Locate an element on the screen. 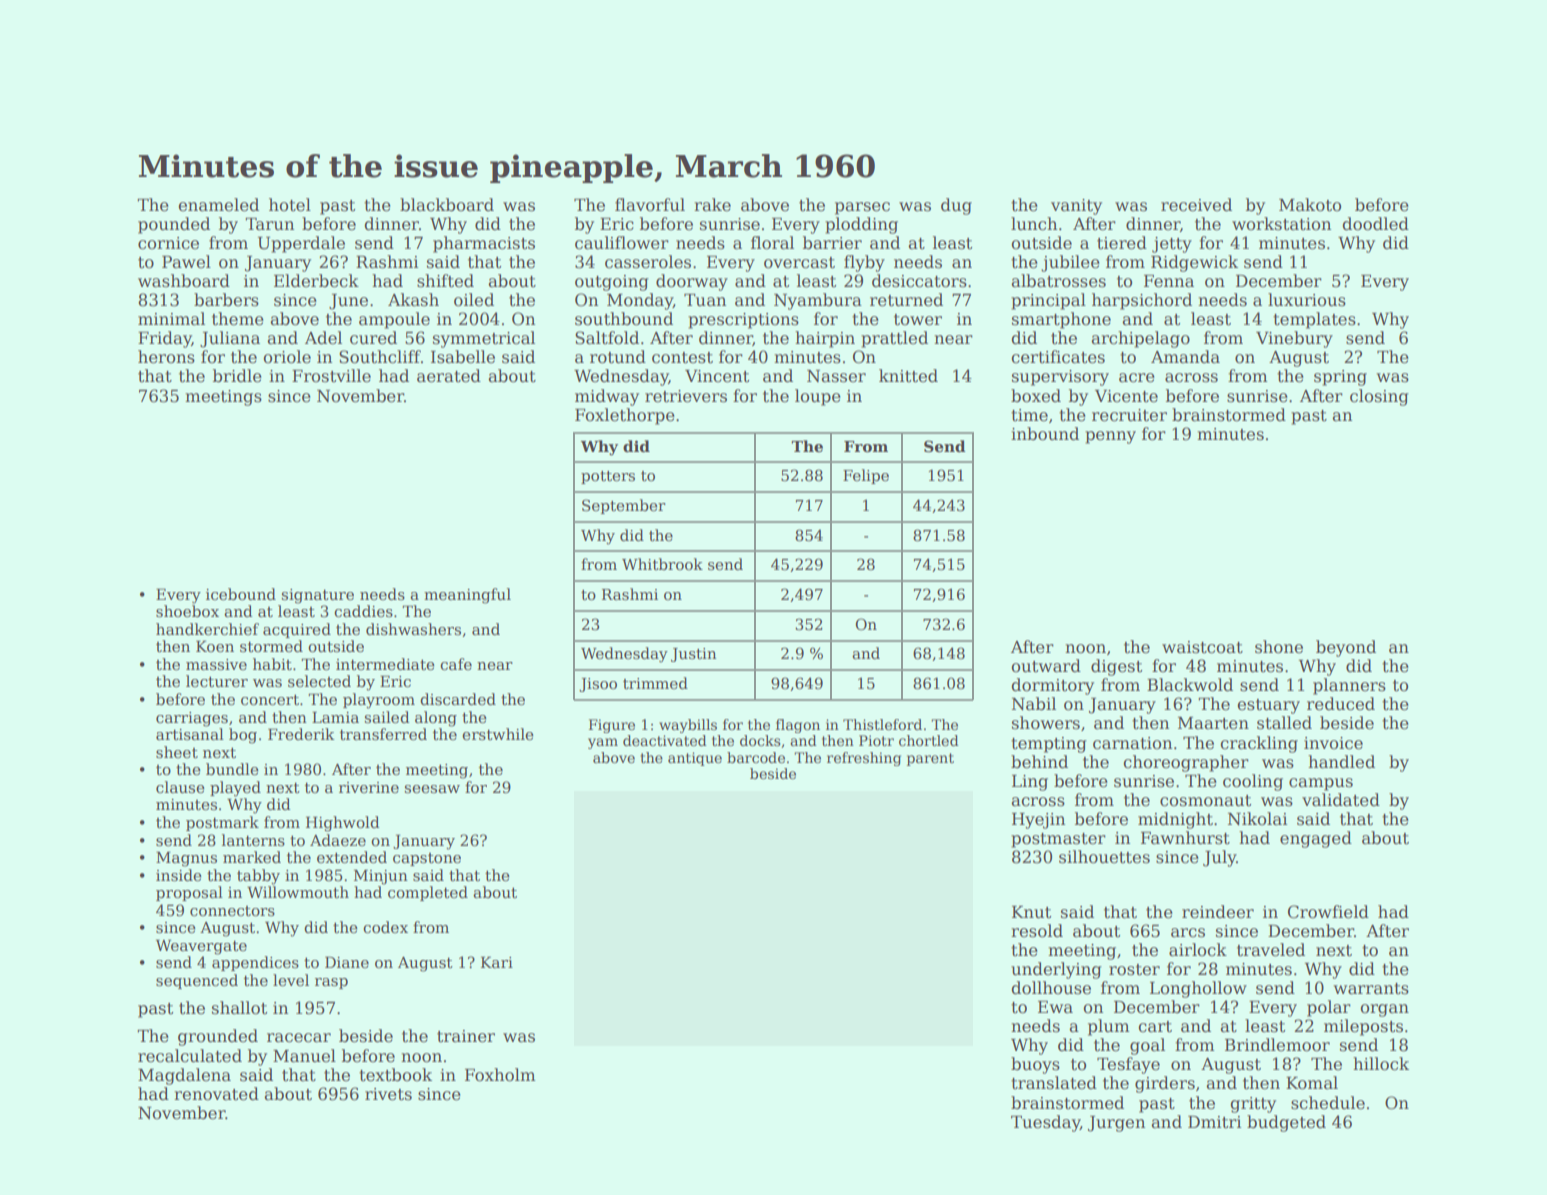 This screenshot has height=1195, width=1547. renovated is located at coordinates (216, 1094).
